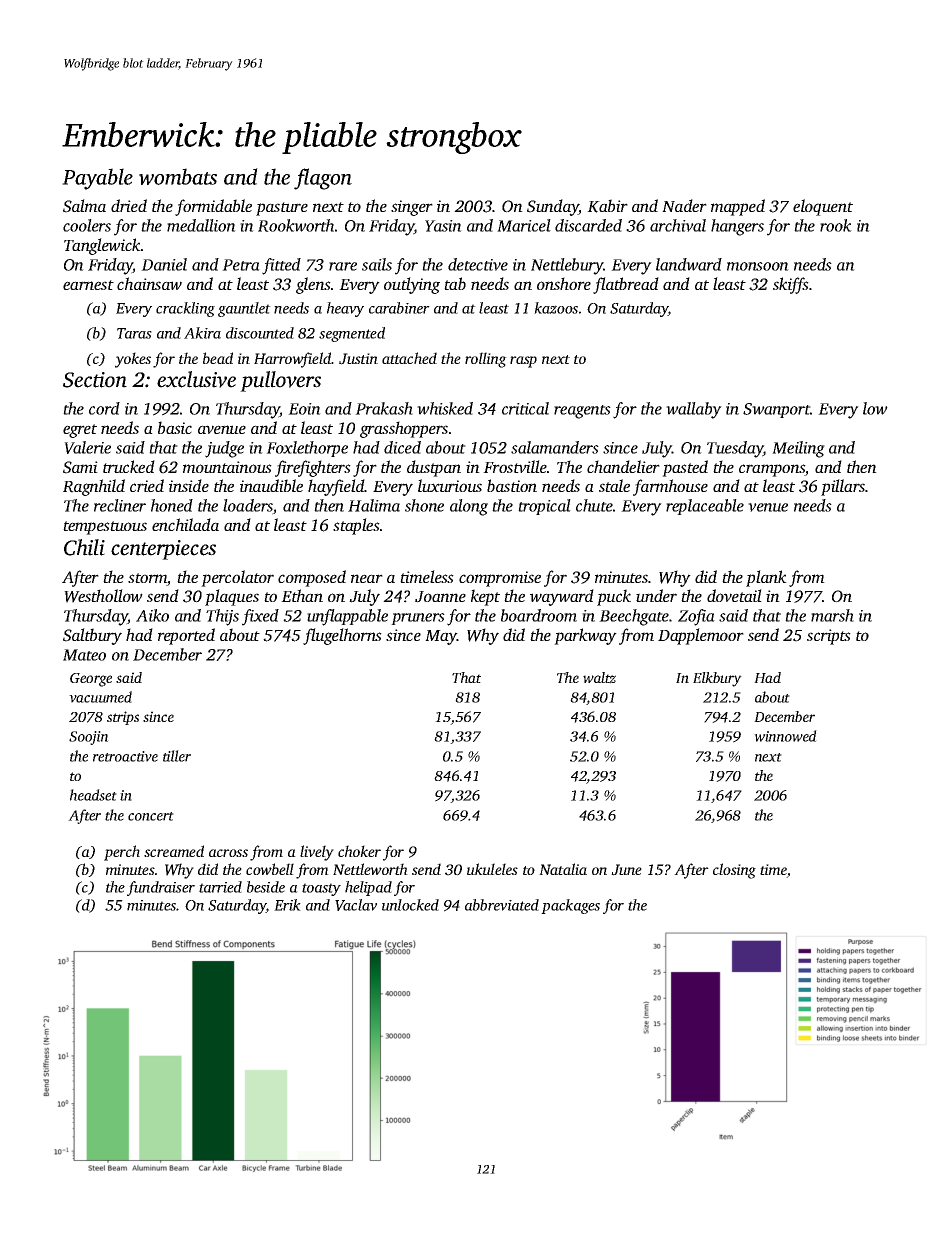 This image has width=952, height=1233. I want to click on rolling, so click(486, 360).
